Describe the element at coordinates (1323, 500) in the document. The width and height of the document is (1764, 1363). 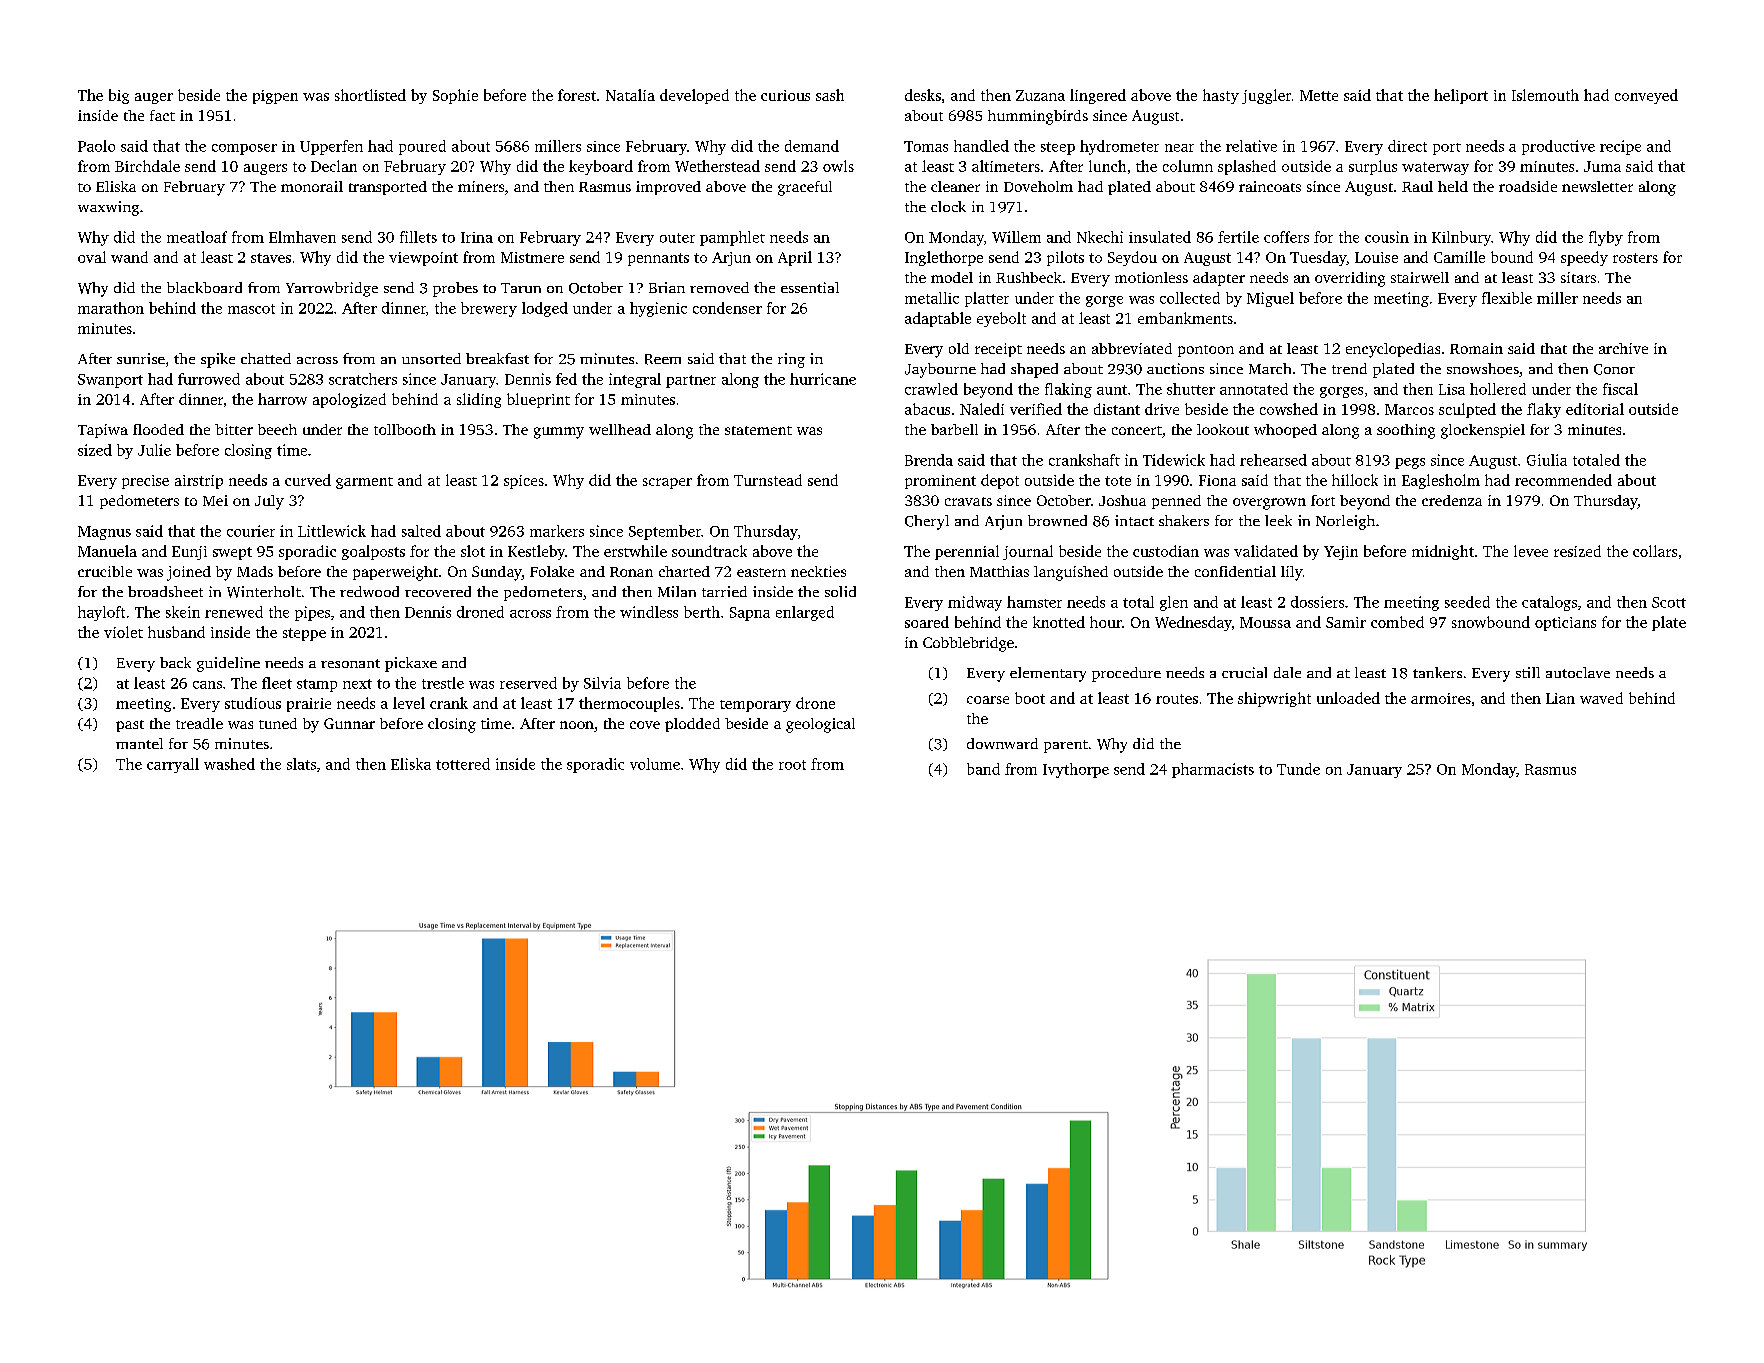
I see `fort` at that location.
